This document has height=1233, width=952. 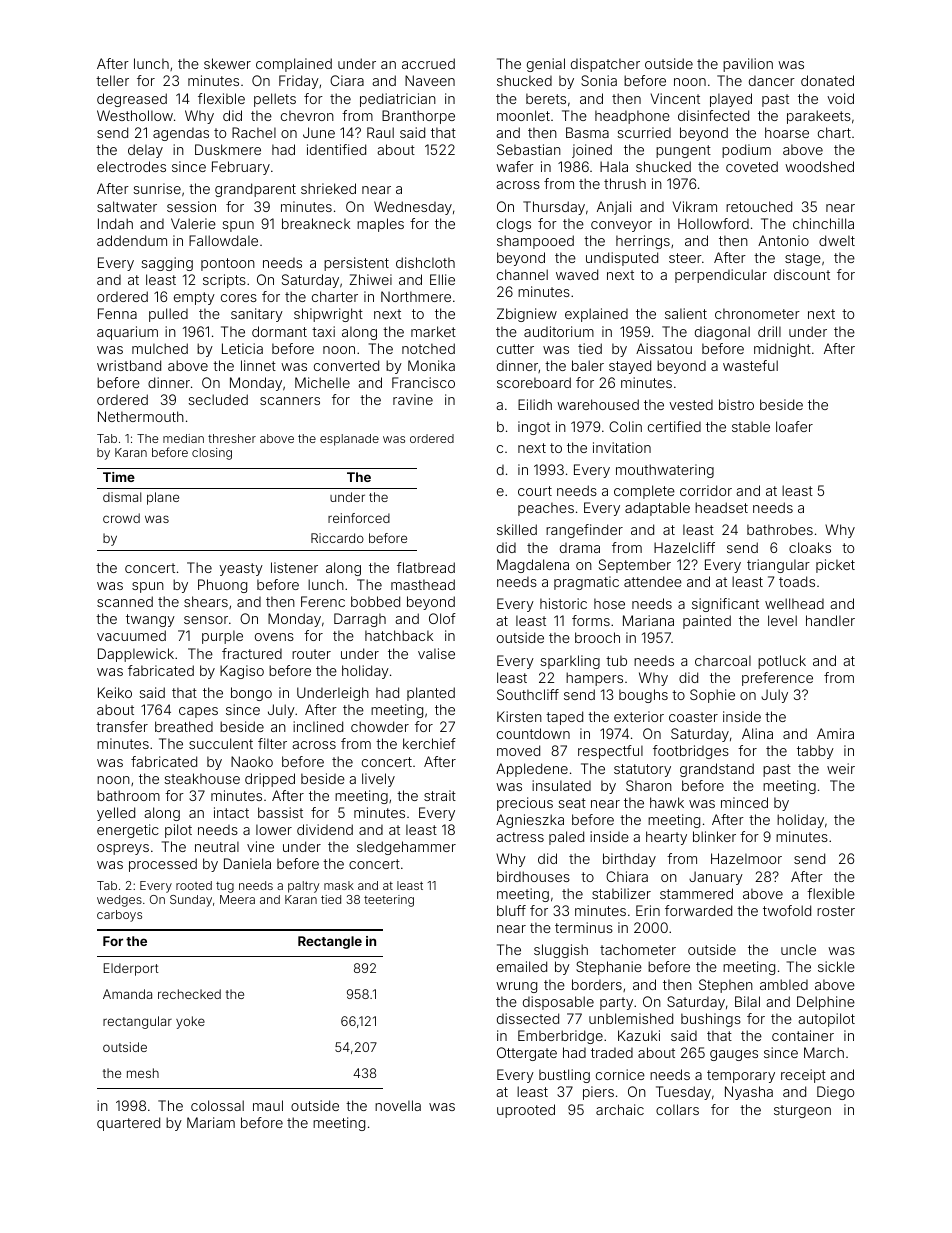 I want to click on Antonio, so click(x=783, y=240).
